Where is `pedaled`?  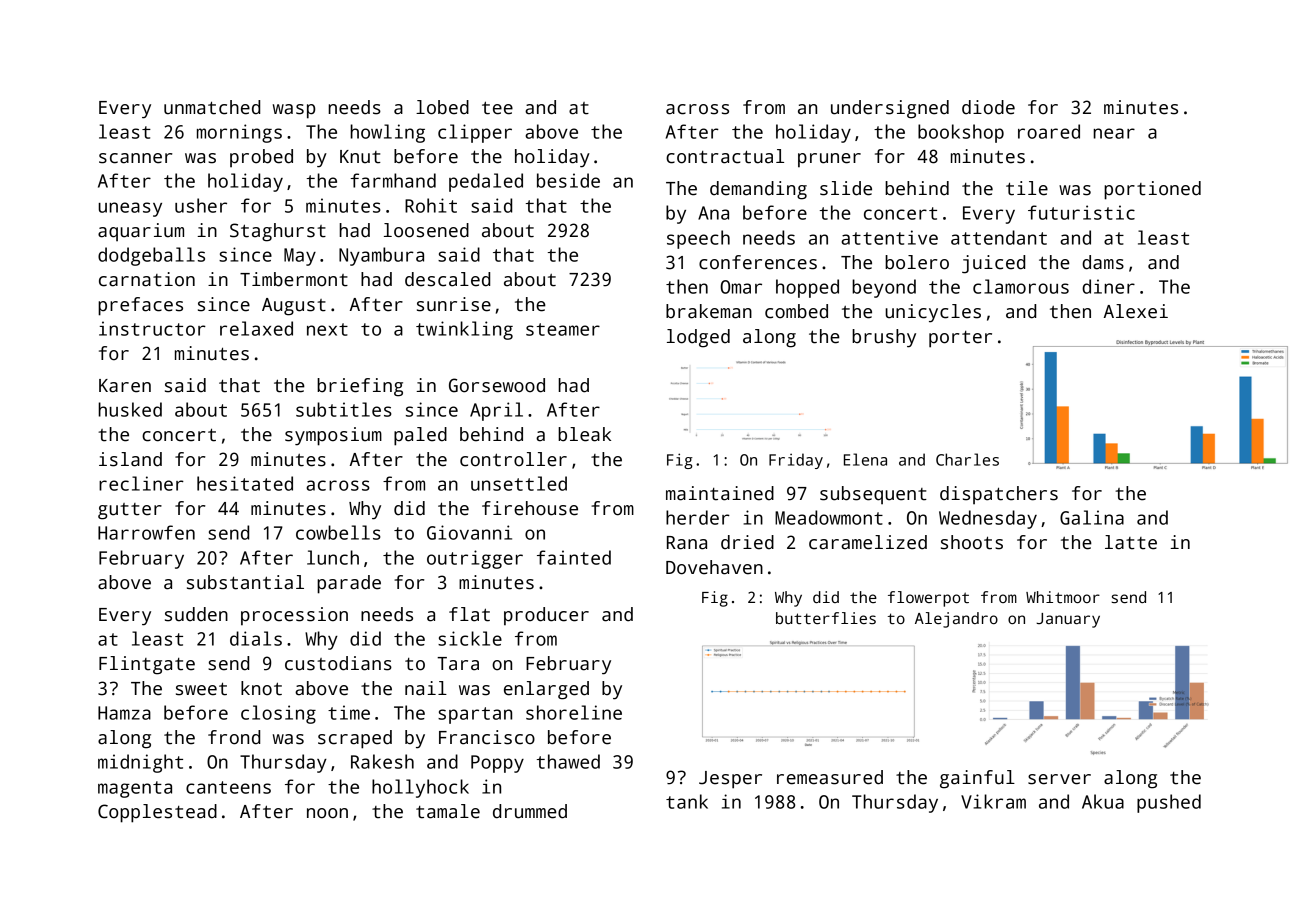 pedaled is located at coordinates (486, 182).
